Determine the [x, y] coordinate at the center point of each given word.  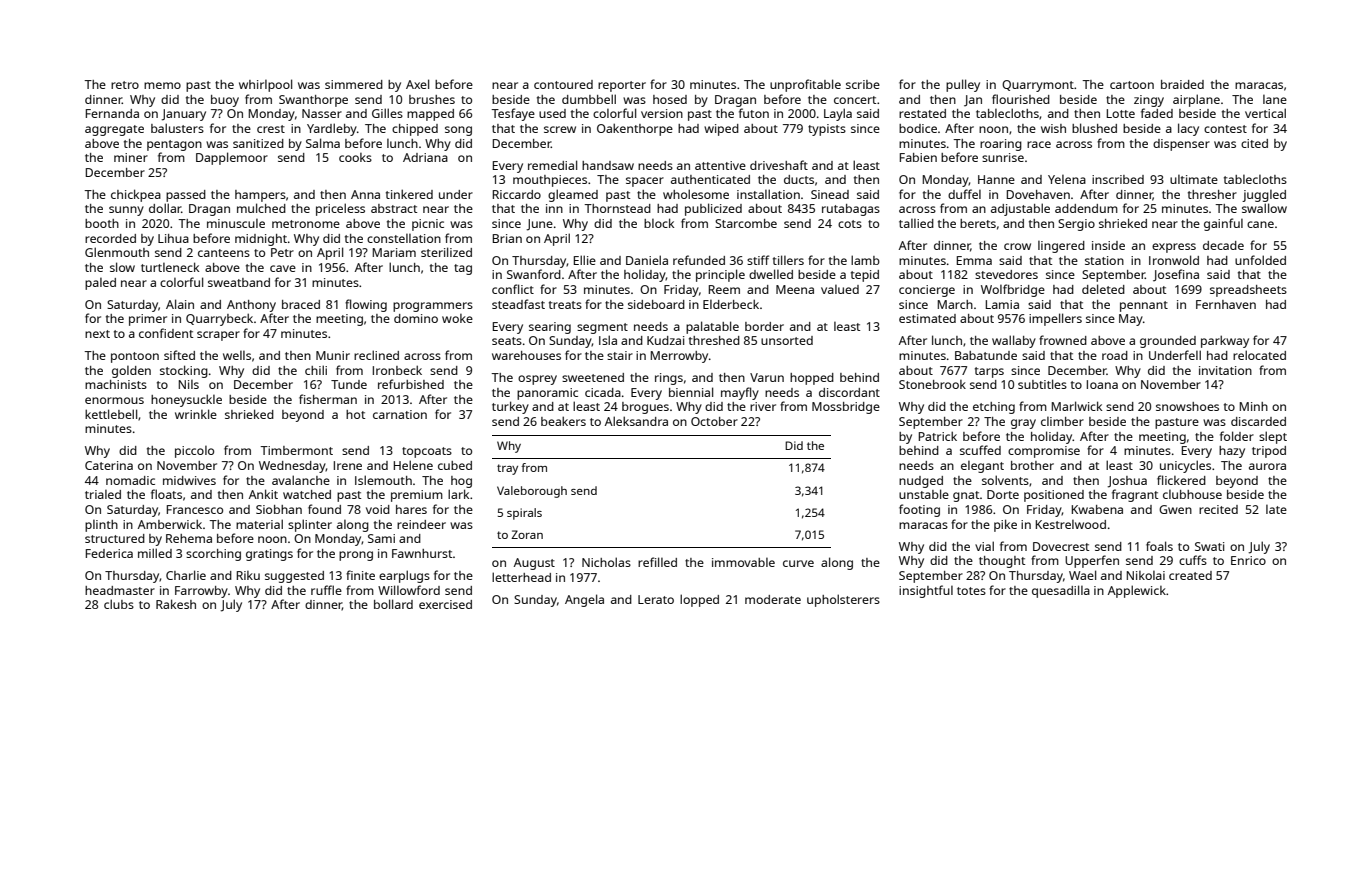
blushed [1094, 128]
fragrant [1135, 495]
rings [669, 379]
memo [162, 85]
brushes [432, 99]
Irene [348, 465]
